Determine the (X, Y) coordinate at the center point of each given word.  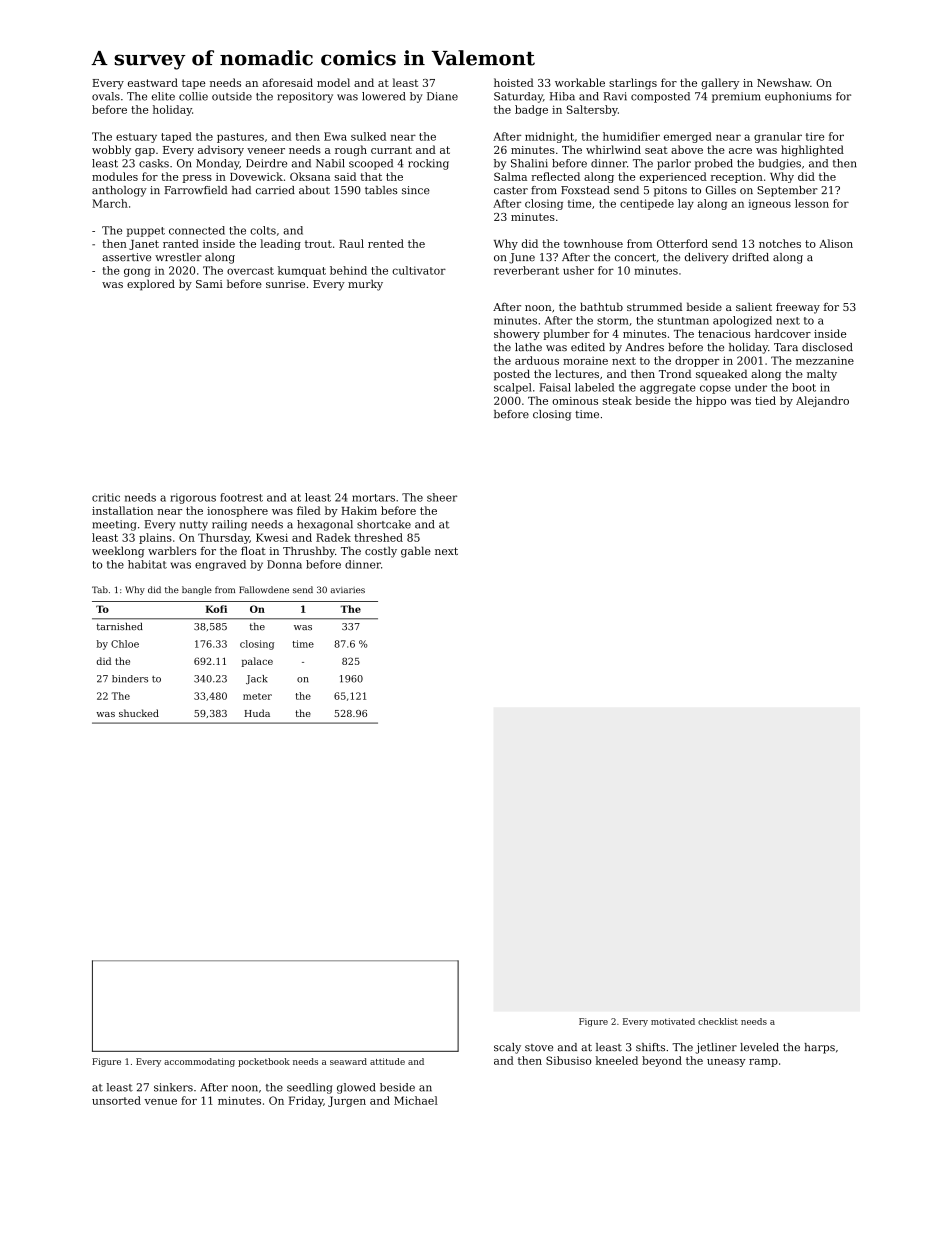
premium (736, 97)
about (314, 190)
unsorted (116, 1100)
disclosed (827, 347)
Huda (257, 713)
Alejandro (822, 401)
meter (257, 696)
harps (820, 1048)
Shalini (529, 163)
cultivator (419, 270)
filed (309, 510)
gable (416, 552)
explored (151, 285)
